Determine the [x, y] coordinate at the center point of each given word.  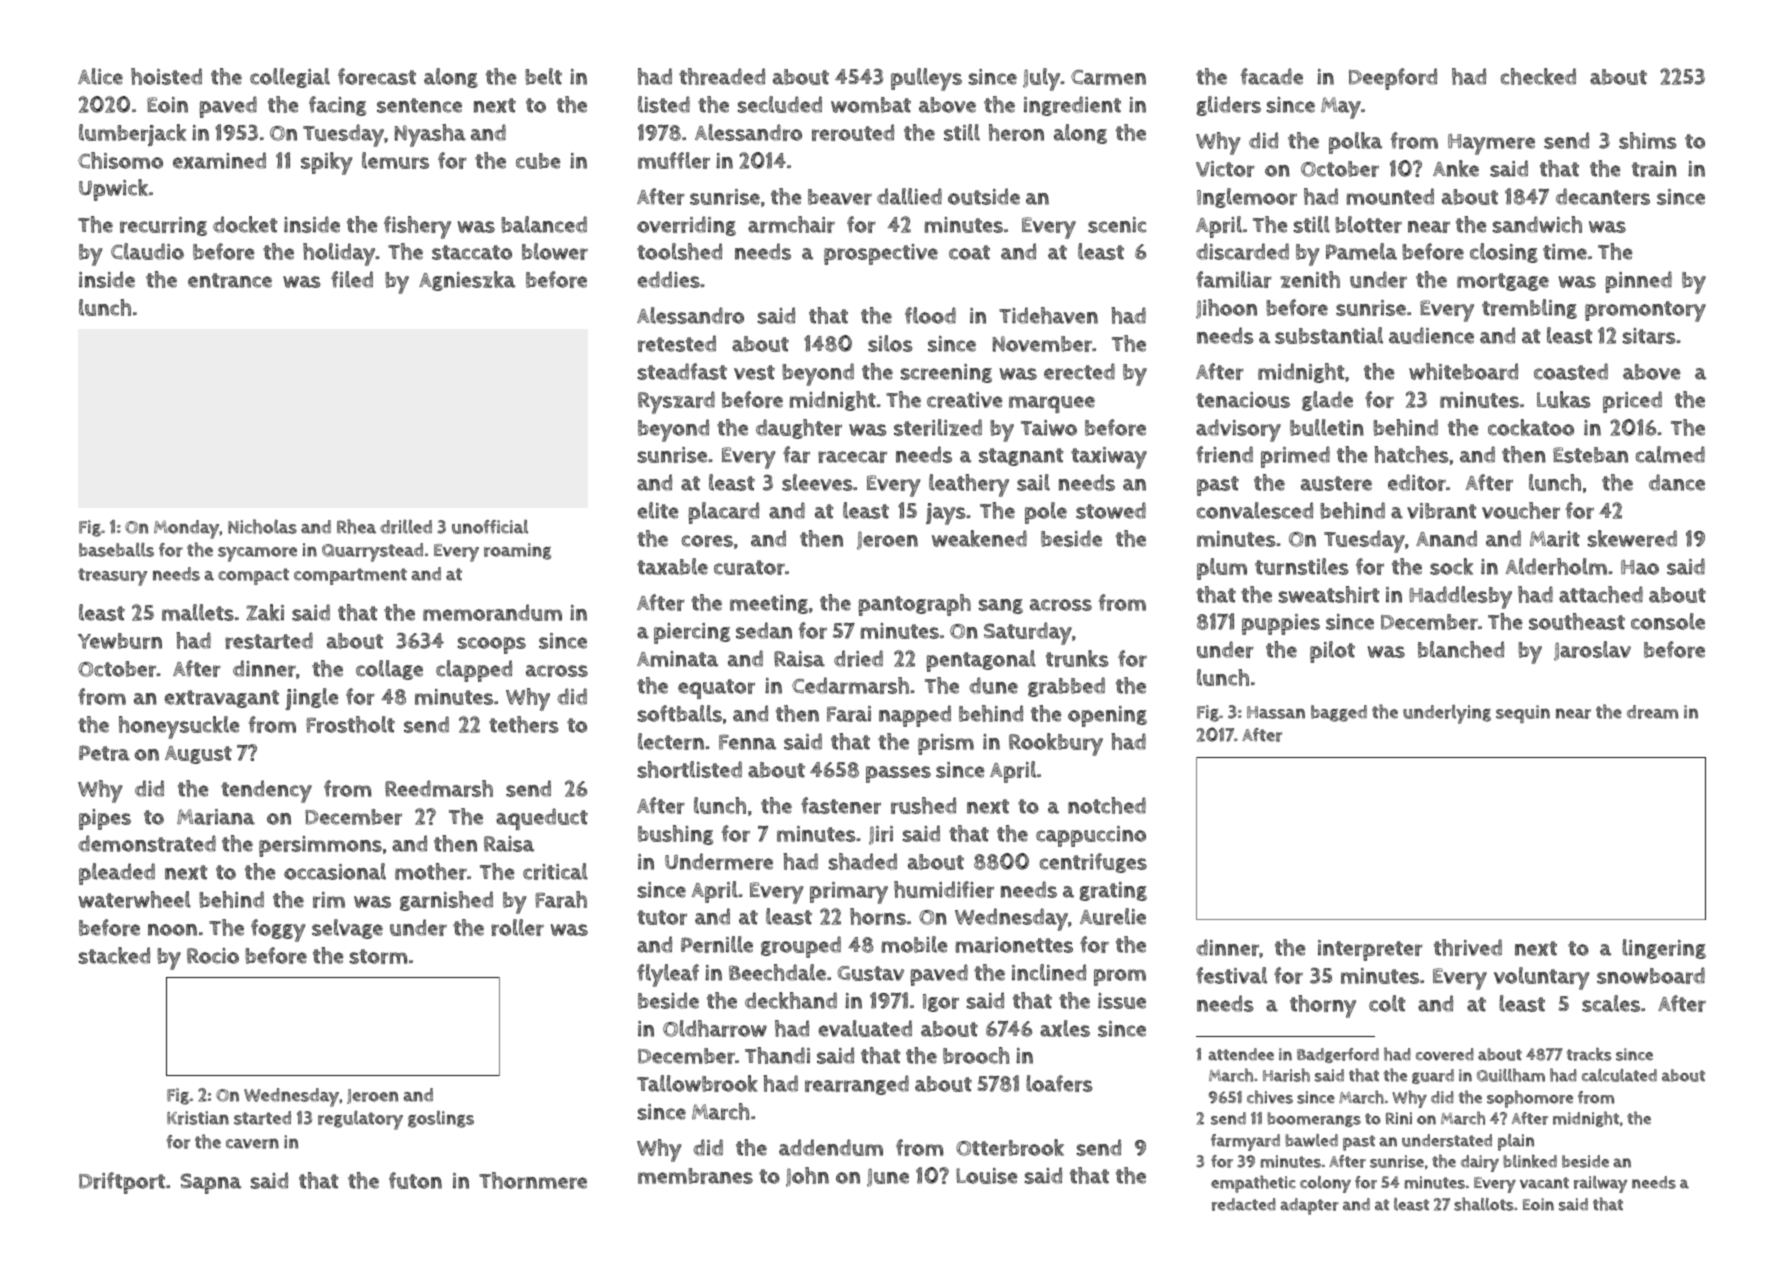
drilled [406, 526]
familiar [1234, 279]
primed [1295, 457]
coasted [1571, 371]
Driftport [122, 1183]
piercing [692, 633]
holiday [339, 254]
